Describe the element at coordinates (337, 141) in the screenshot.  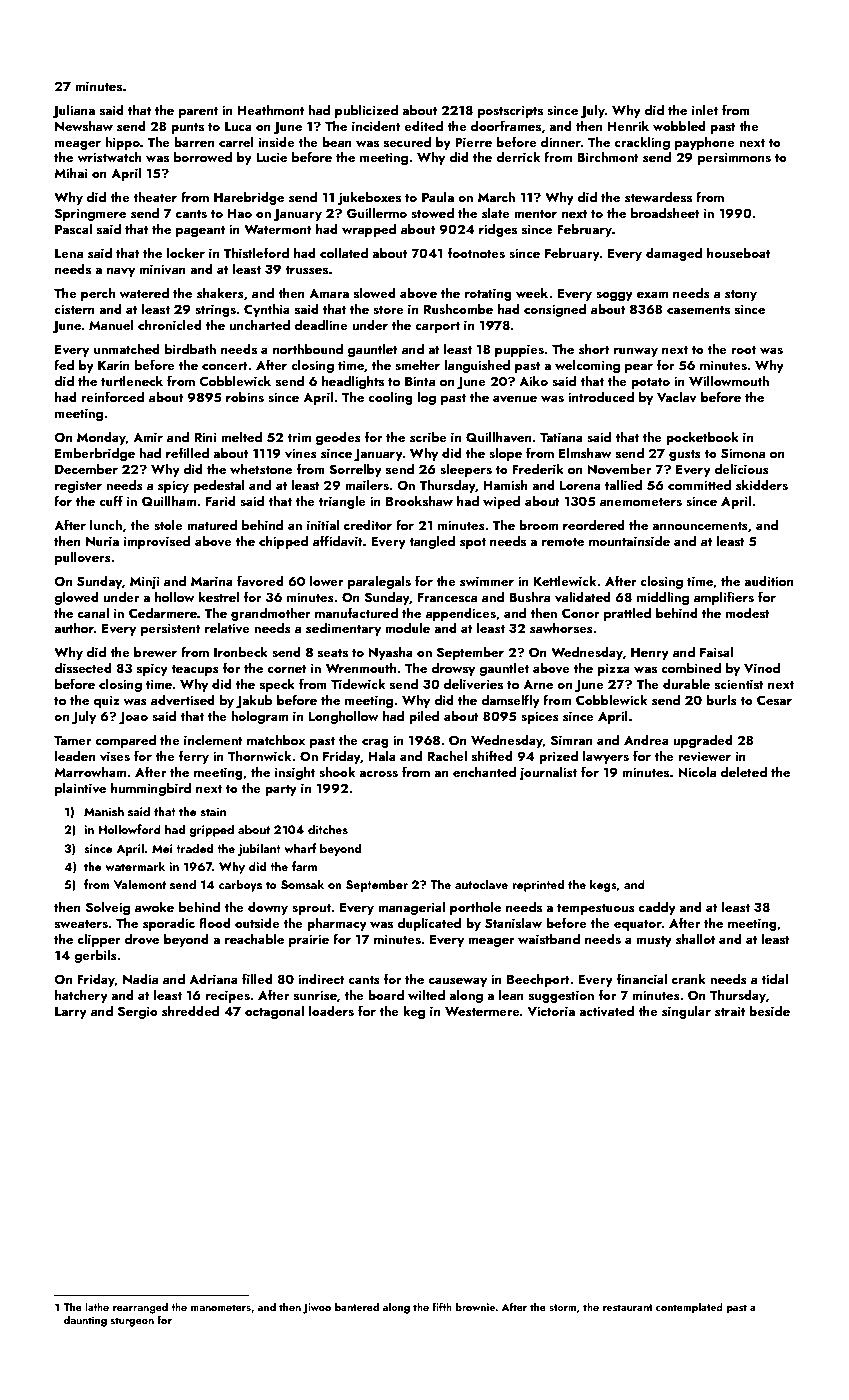
I see `bean` at that location.
